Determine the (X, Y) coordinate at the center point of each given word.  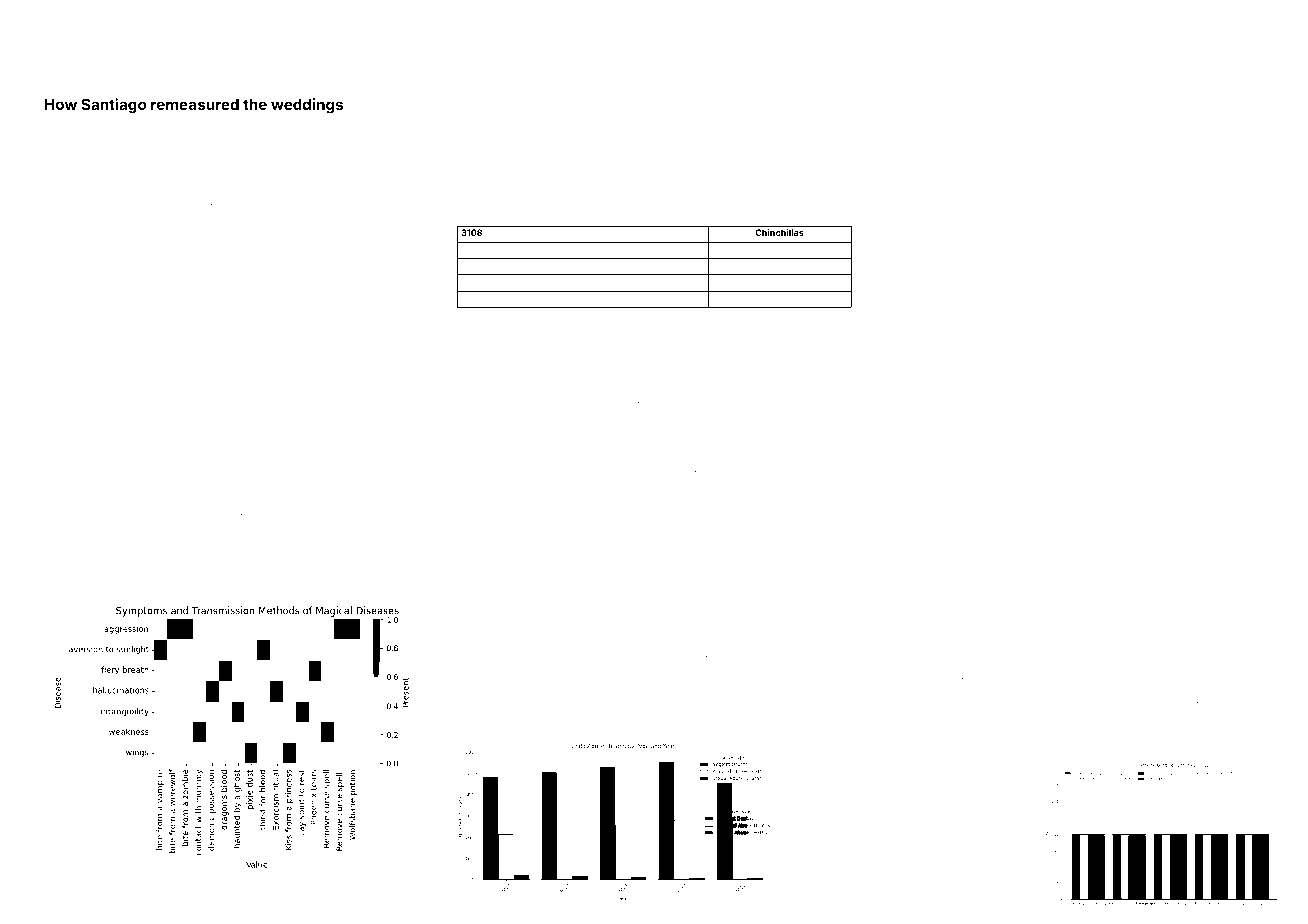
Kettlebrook (69, 526)
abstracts (603, 128)
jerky (944, 152)
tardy (523, 670)
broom (1129, 298)
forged (741, 321)
